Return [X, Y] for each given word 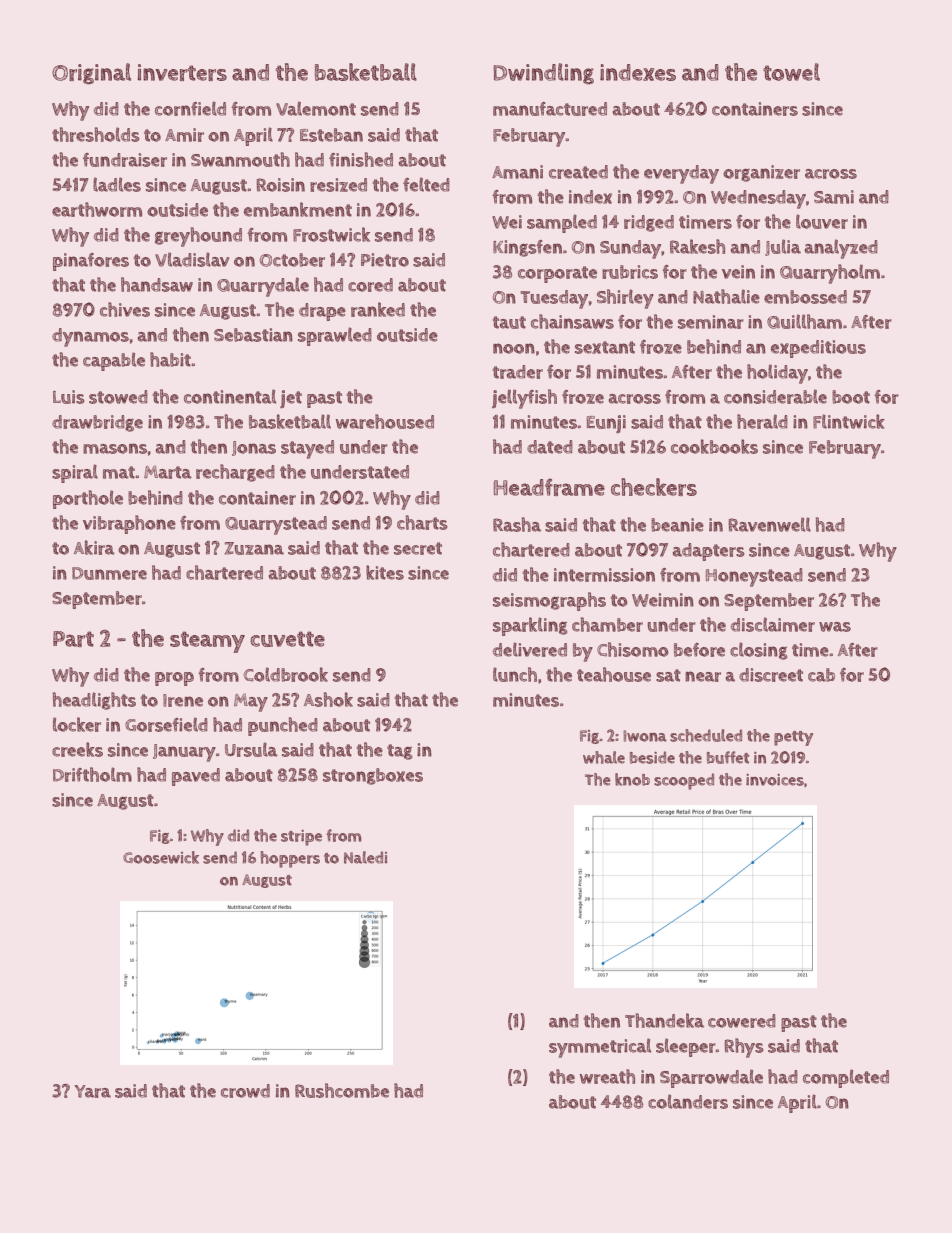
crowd [245, 1091]
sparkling [530, 626]
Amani [517, 172]
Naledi [365, 857]
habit [170, 359]
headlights [94, 701]
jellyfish [524, 399]
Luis [69, 397]
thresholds [96, 134]
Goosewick [161, 857]
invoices [775, 780]
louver [822, 221]
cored [370, 285]
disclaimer [773, 624]
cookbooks [714, 446]
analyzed [841, 249]
